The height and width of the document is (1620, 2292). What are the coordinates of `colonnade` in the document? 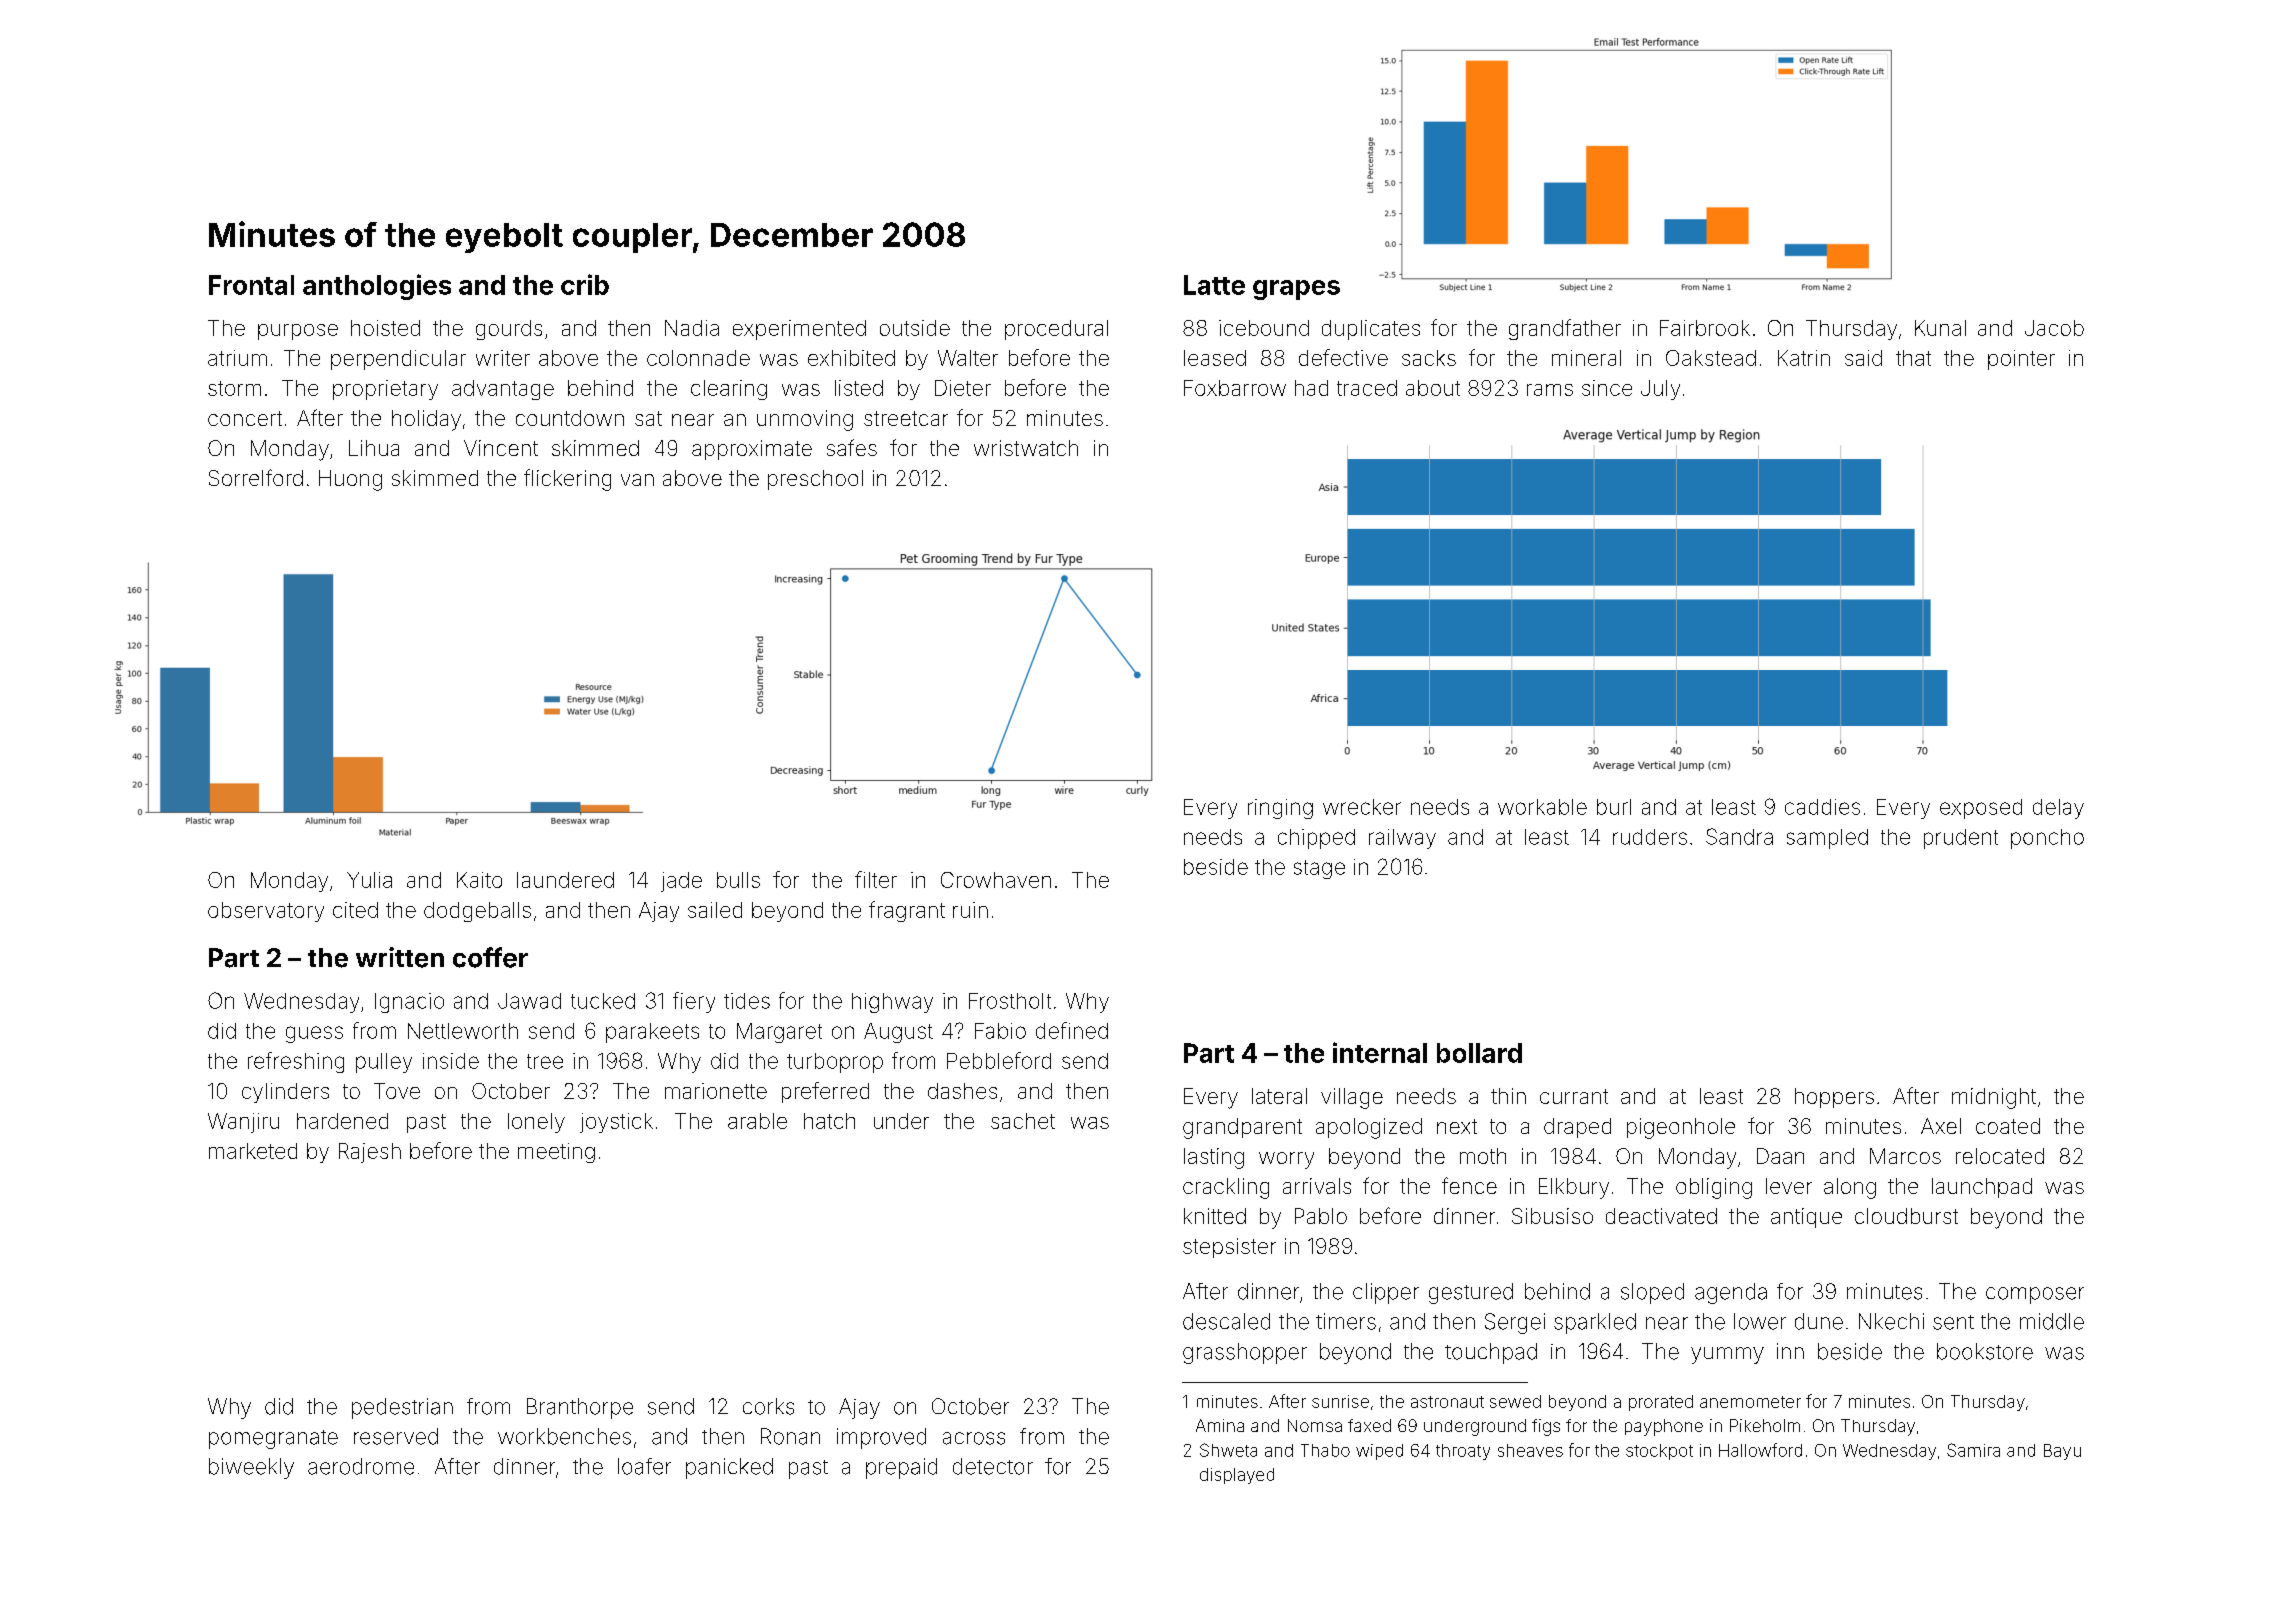 It's located at (698, 358).
